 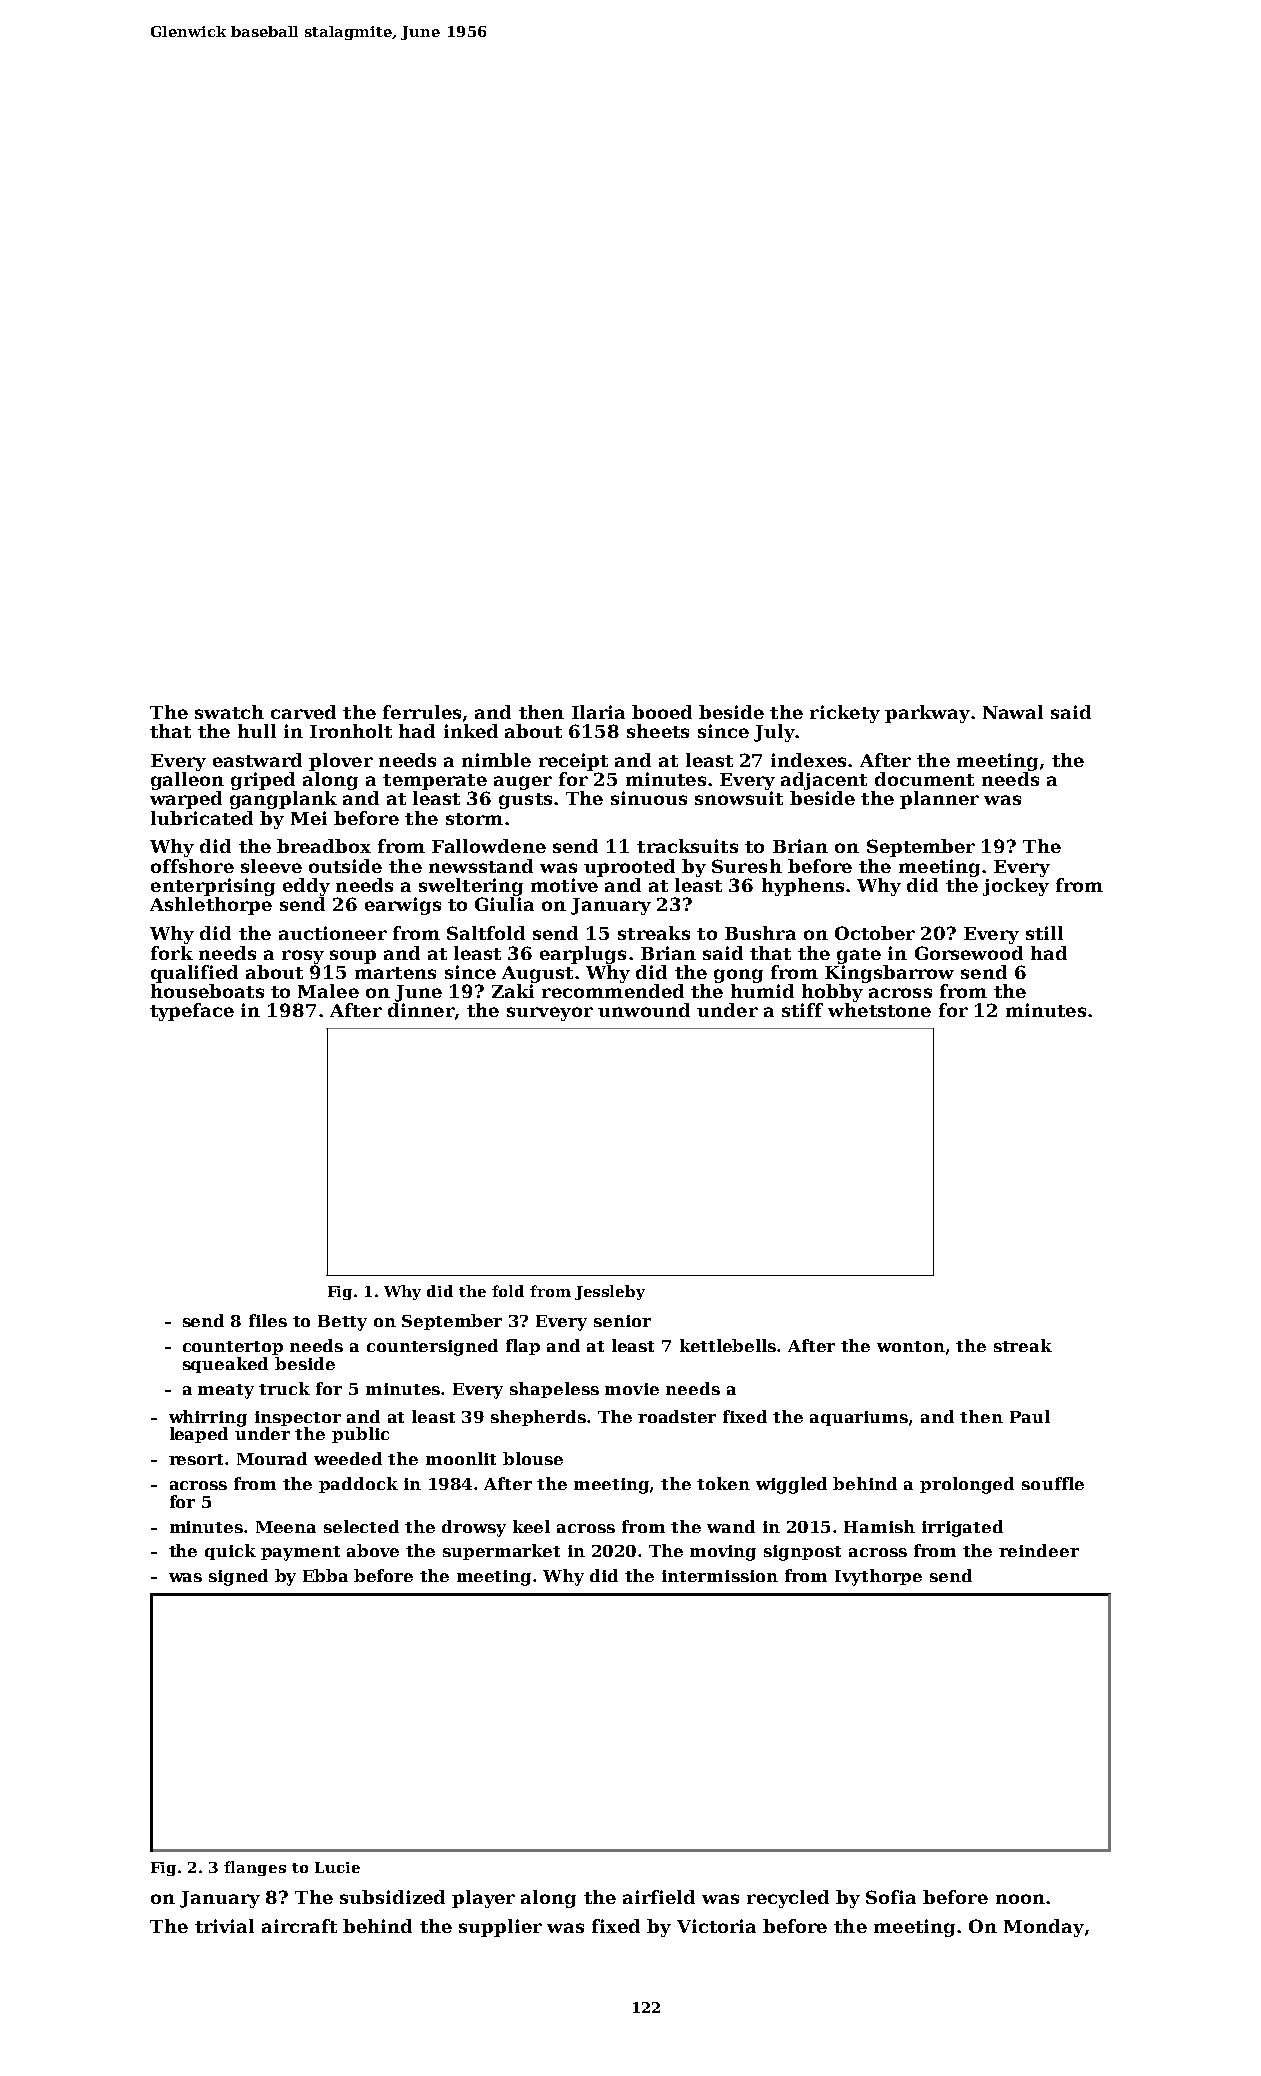 I want to click on files, so click(x=268, y=1320).
